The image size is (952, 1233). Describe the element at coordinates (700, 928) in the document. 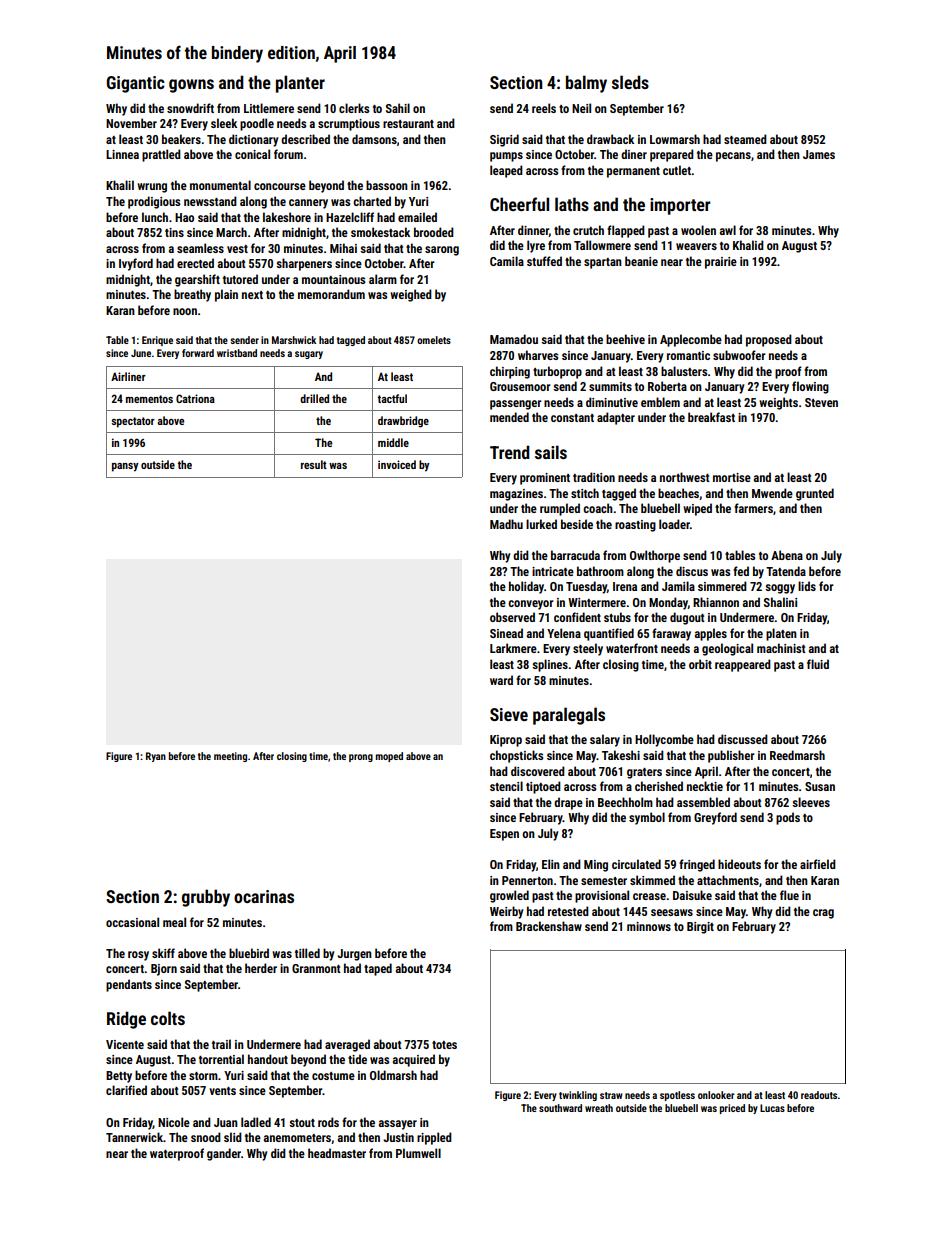

I see `Birgit` at that location.
